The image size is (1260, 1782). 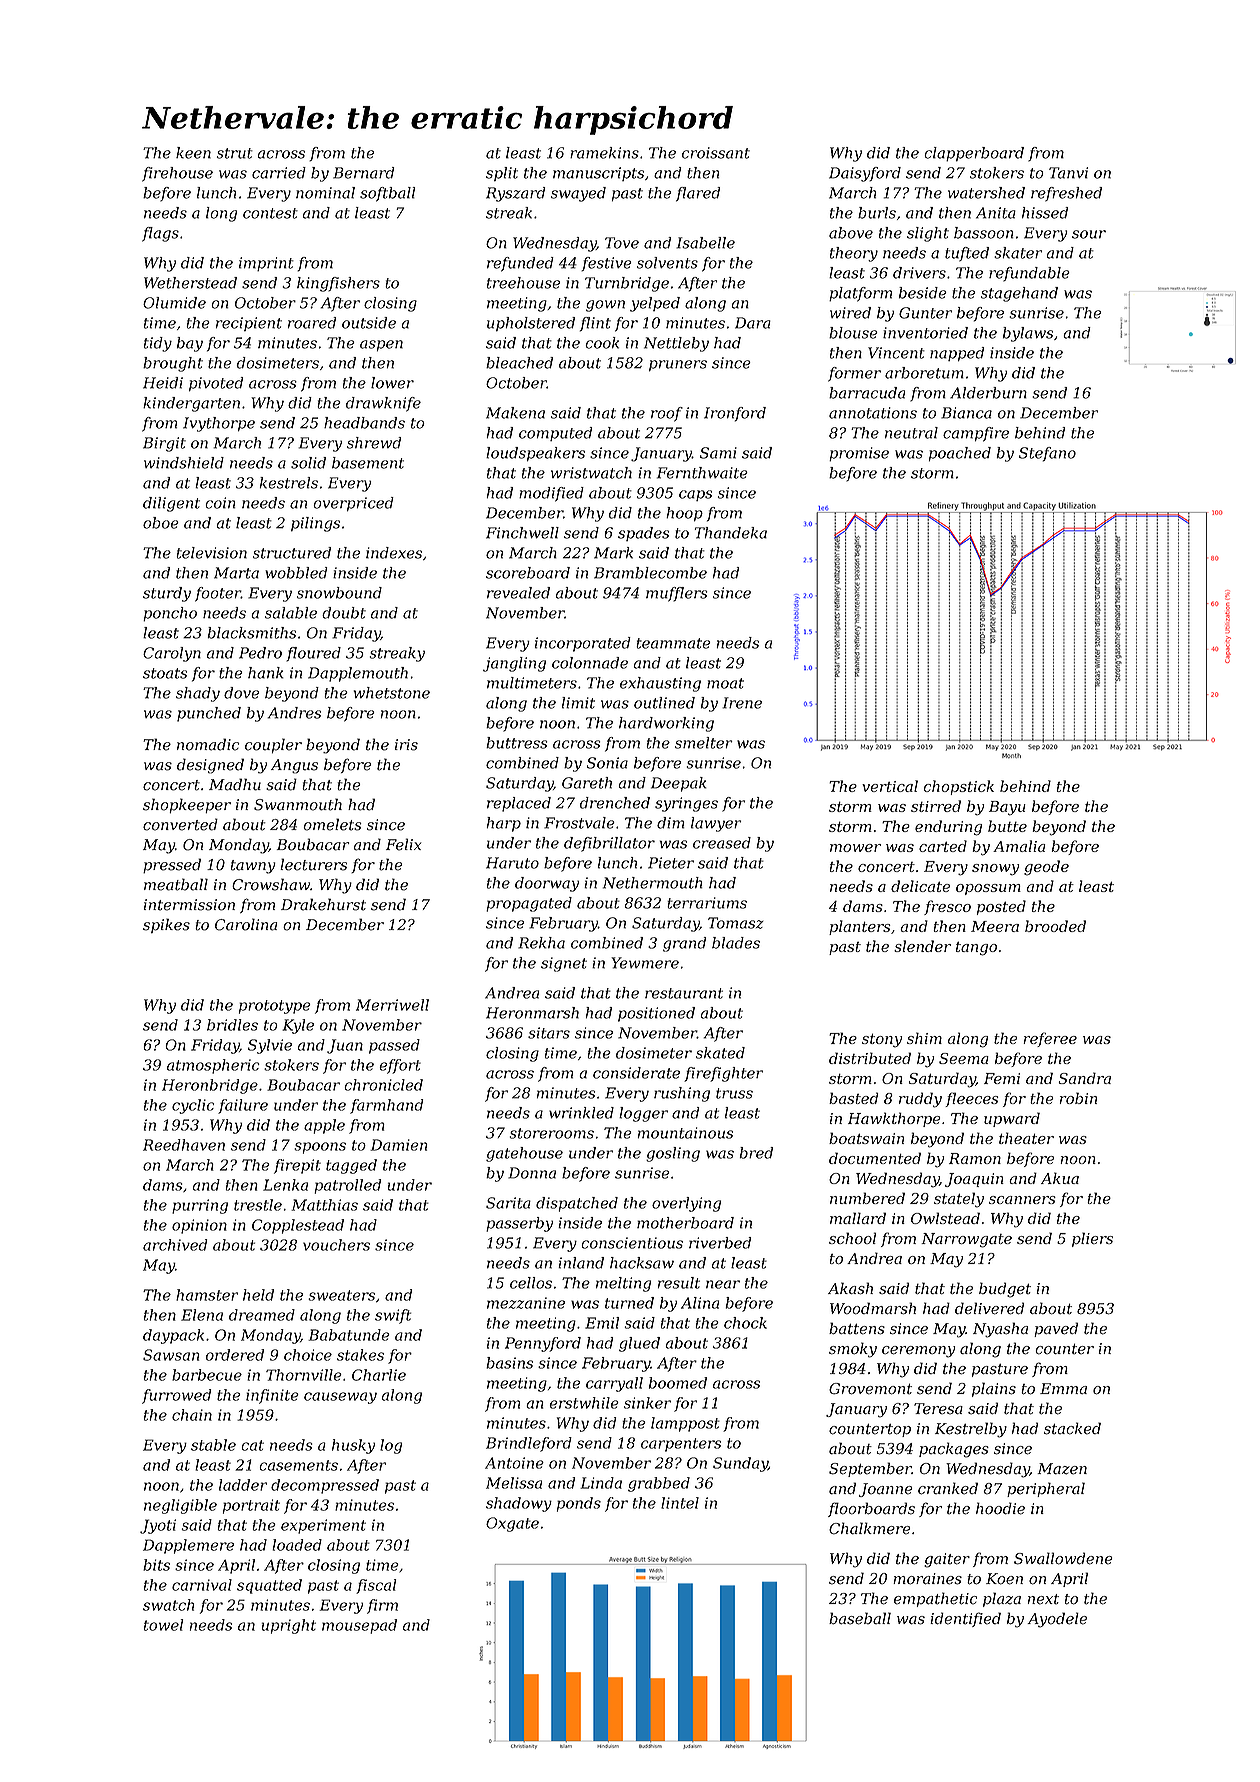 I want to click on gosling, so click(x=673, y=1154).
